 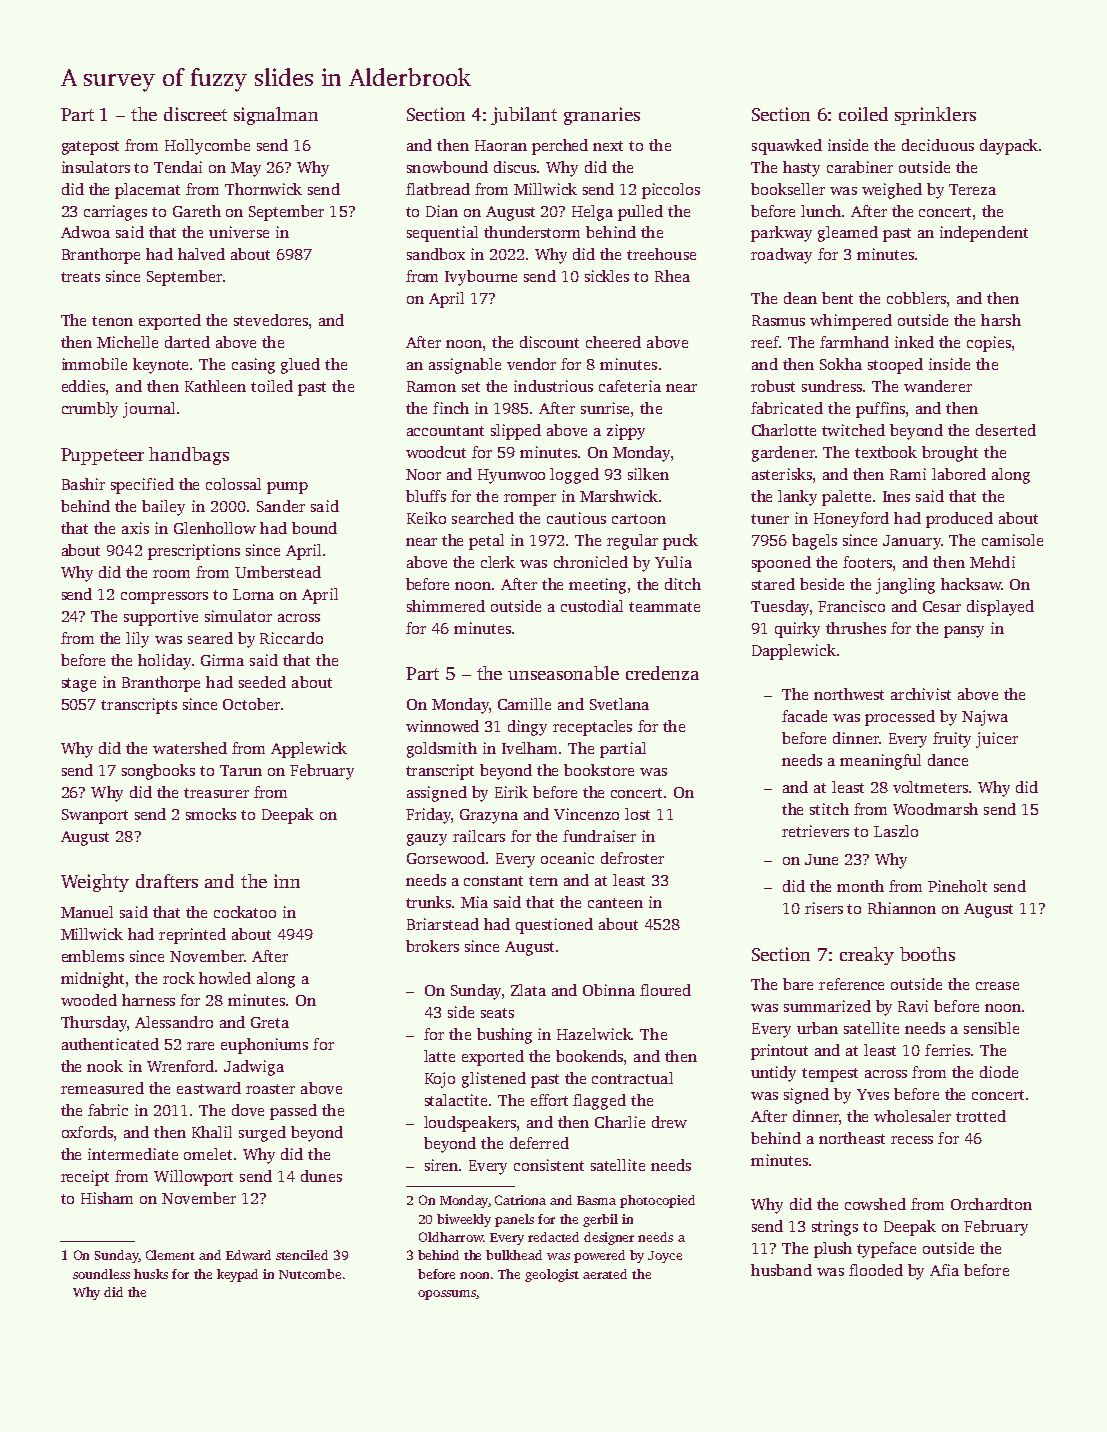 I want to click on October, so click(x=251, y=704).
